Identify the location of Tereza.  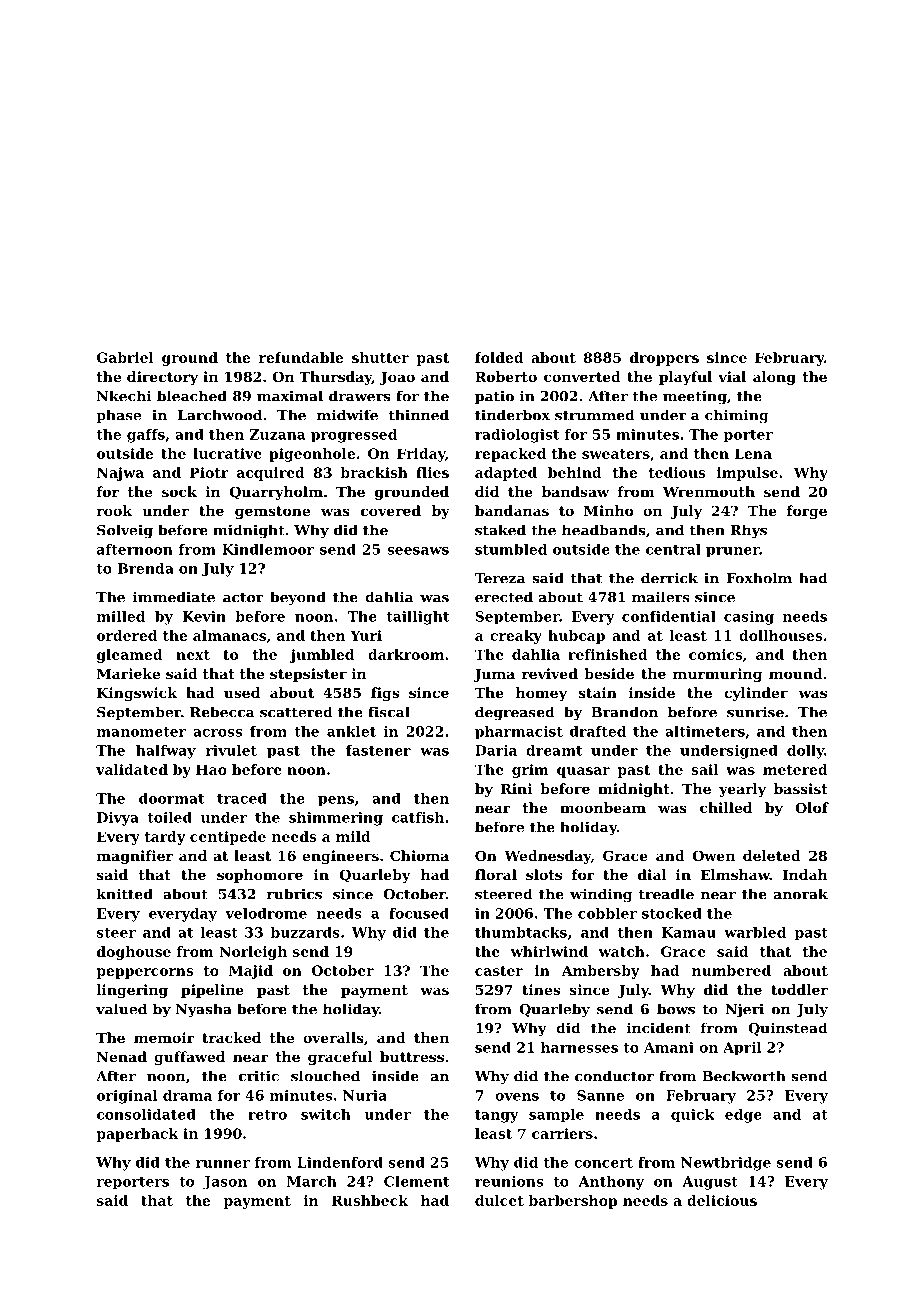
(500, 578).
